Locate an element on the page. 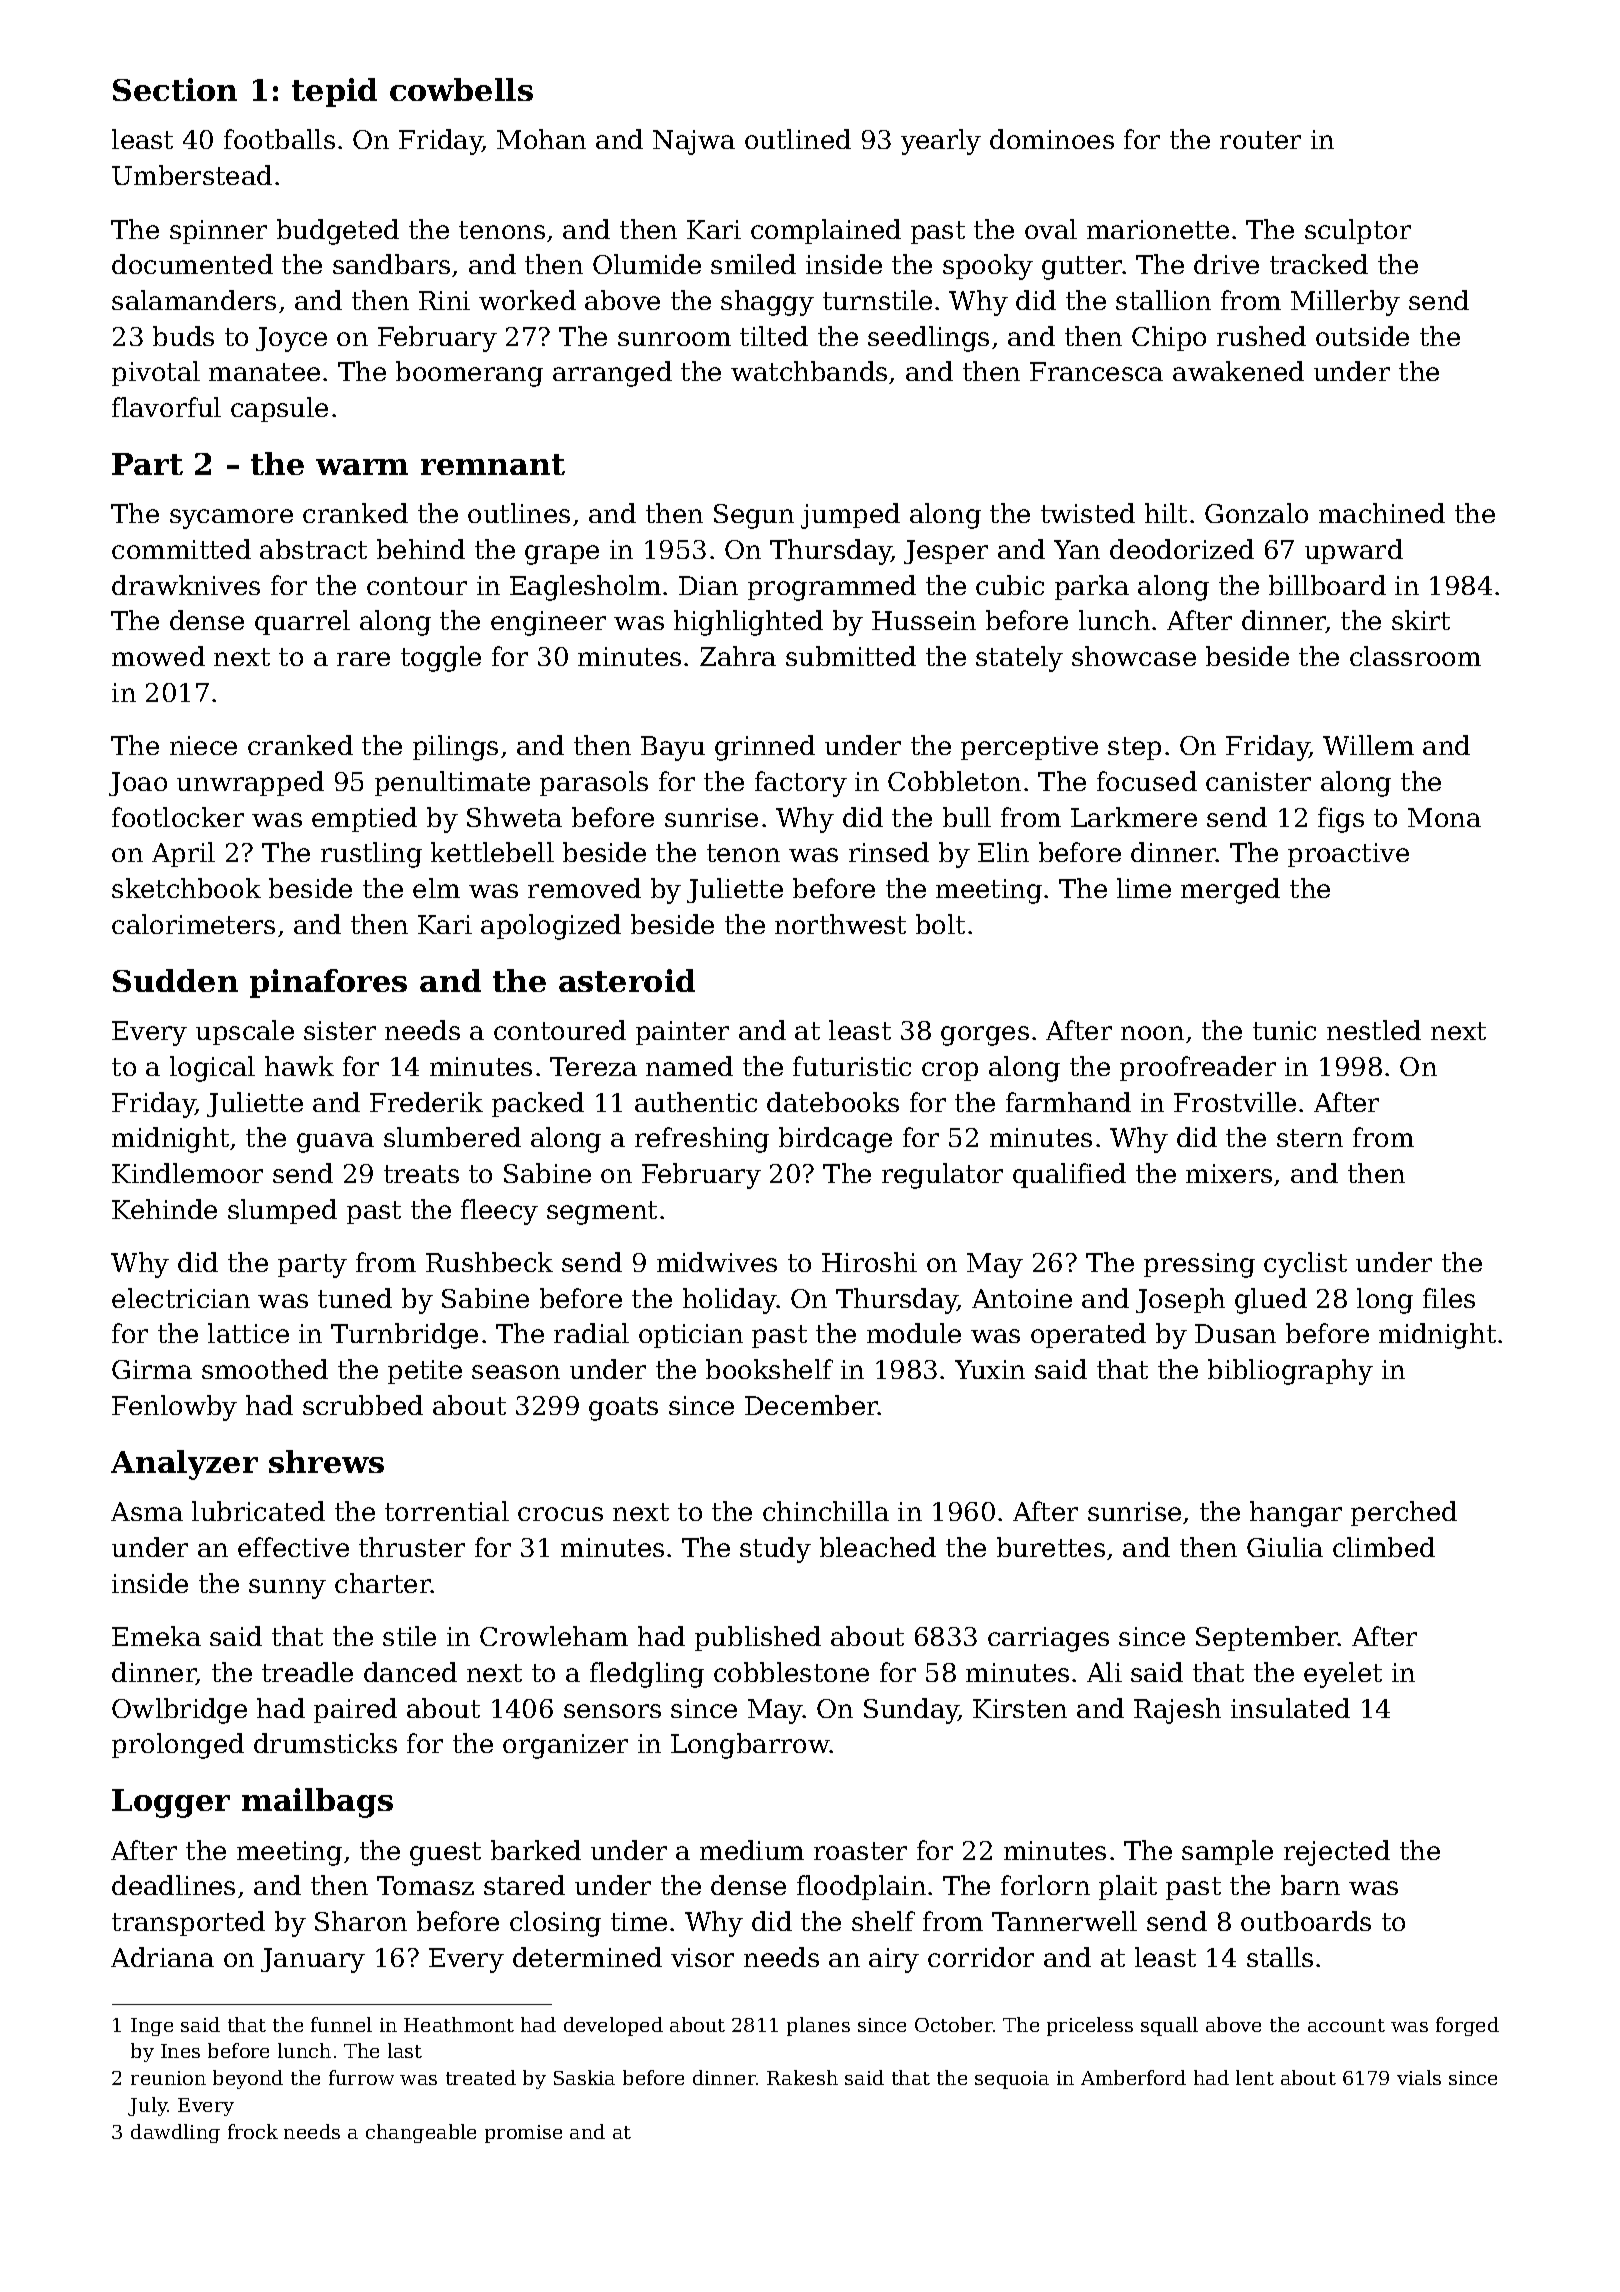 This document has height=2292, width=1620. mowed is located at coordinates (158, 656).
